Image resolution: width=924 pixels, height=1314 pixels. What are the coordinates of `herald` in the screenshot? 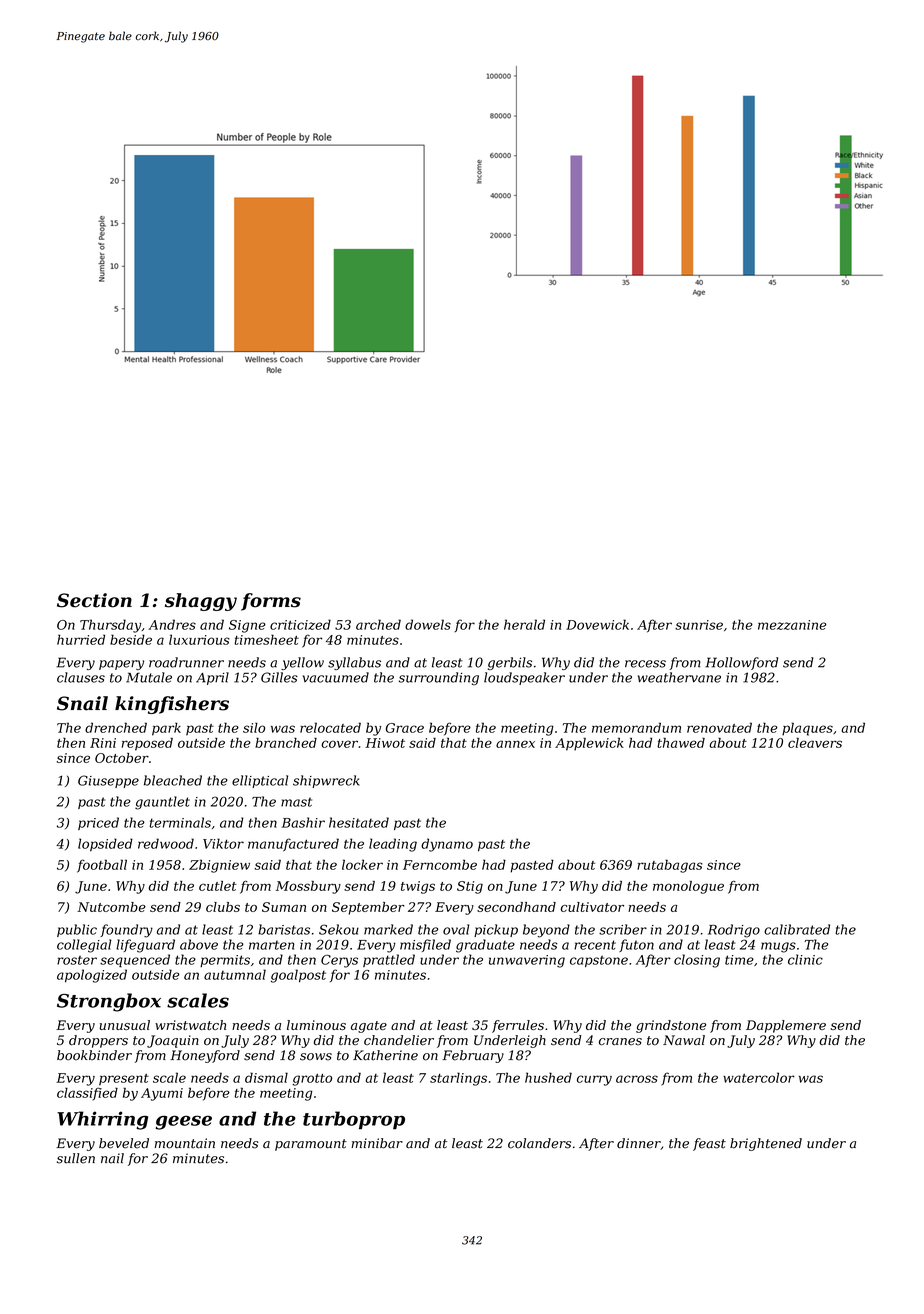 It's located at (524, 624).
